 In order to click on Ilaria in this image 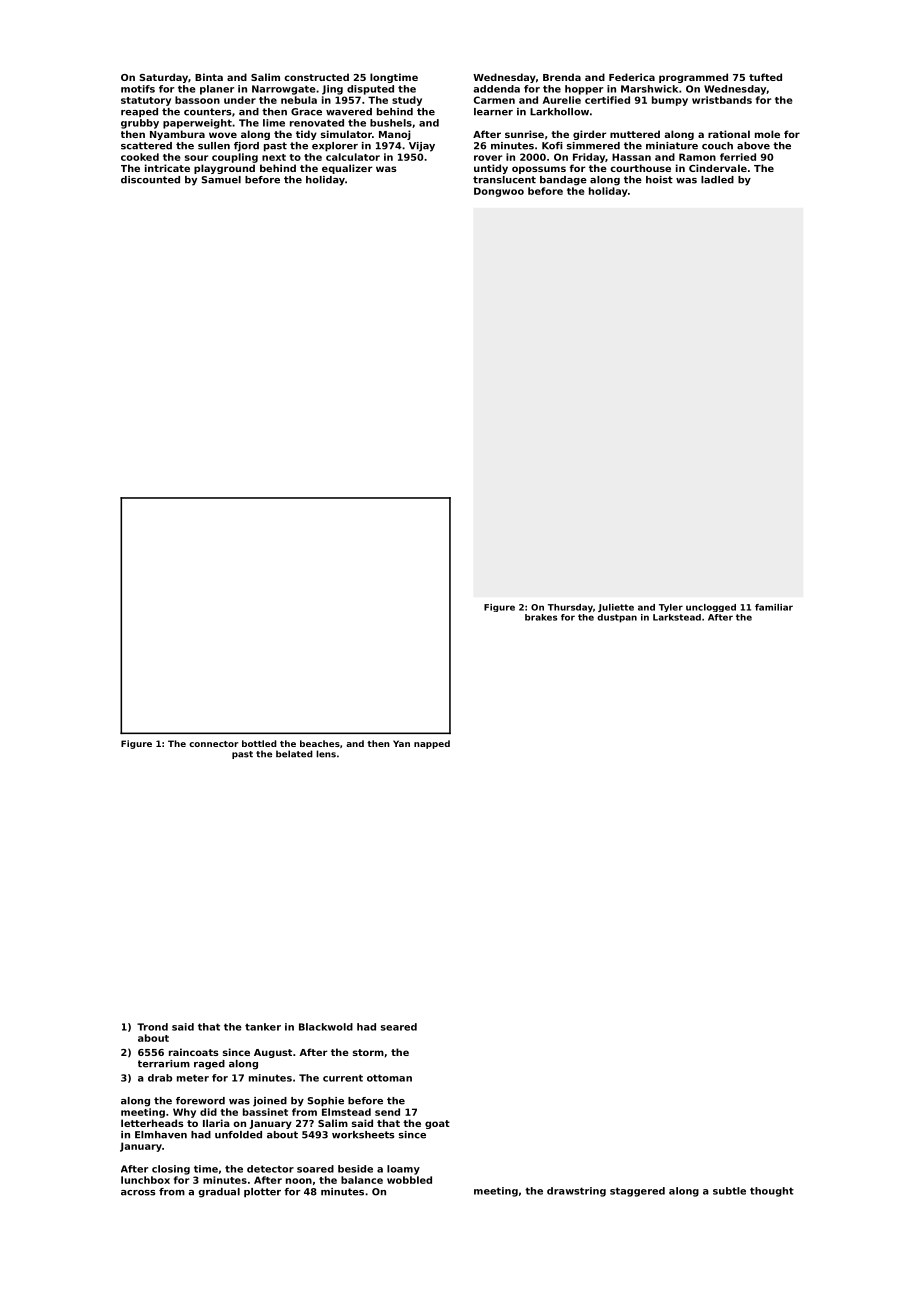, I will do `click(216, 1123)`.
